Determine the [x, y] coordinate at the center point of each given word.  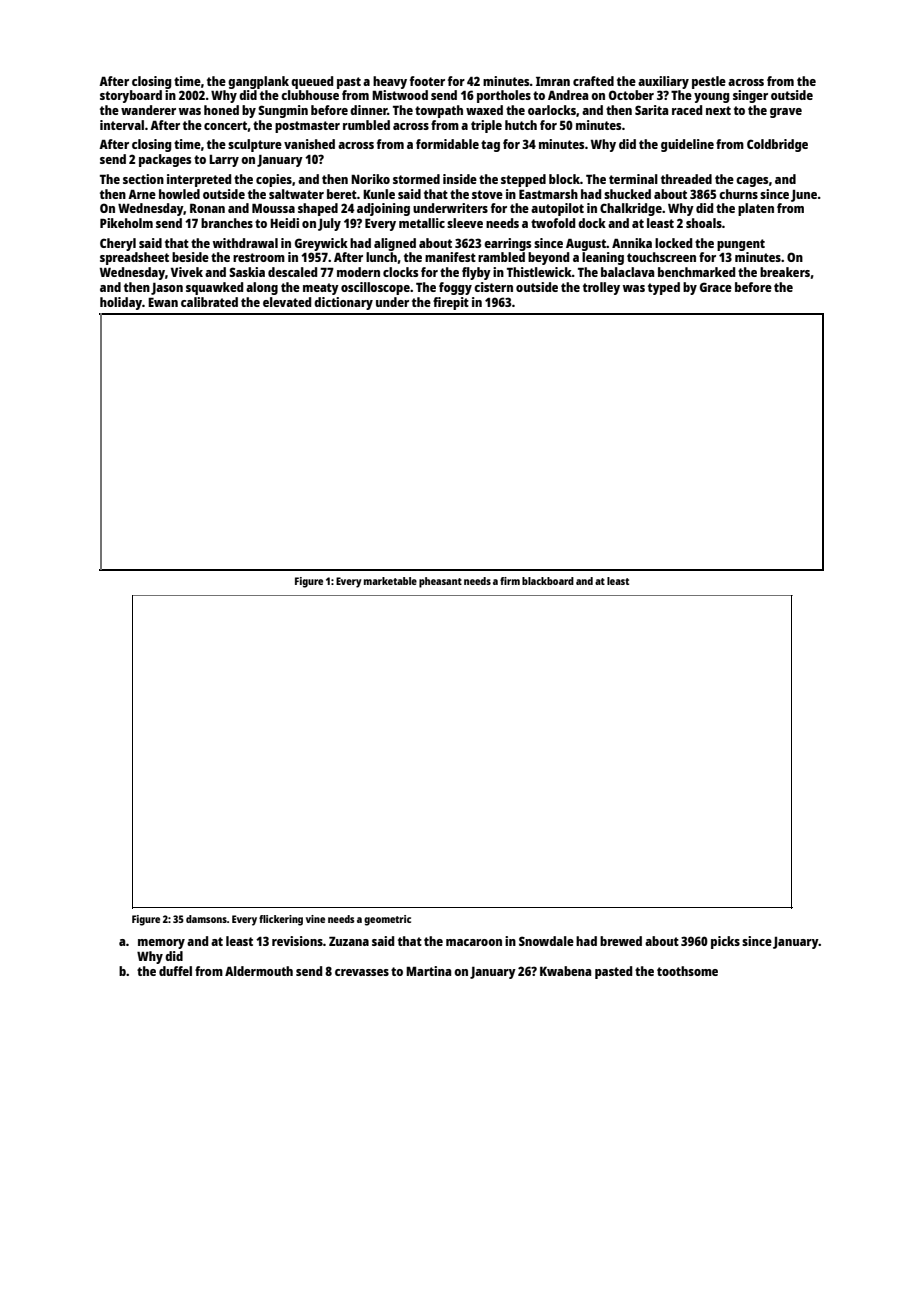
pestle [709, 82]
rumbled [366, 125]
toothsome [687, 971]
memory [161, 944]
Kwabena [565, 971]
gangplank [258, 82]
